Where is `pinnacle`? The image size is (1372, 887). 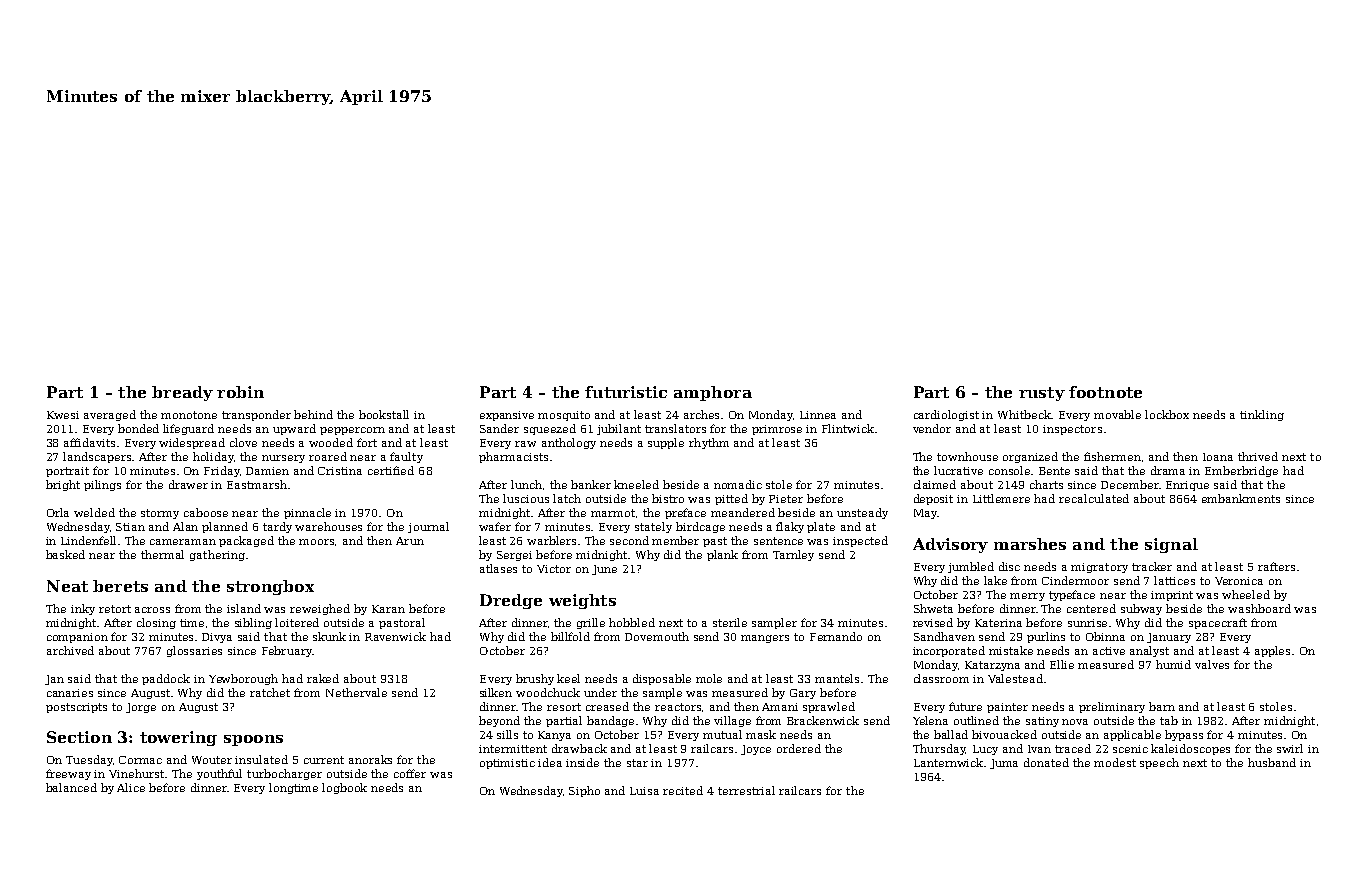 pinnacle is located at coordinates (307, 513).
